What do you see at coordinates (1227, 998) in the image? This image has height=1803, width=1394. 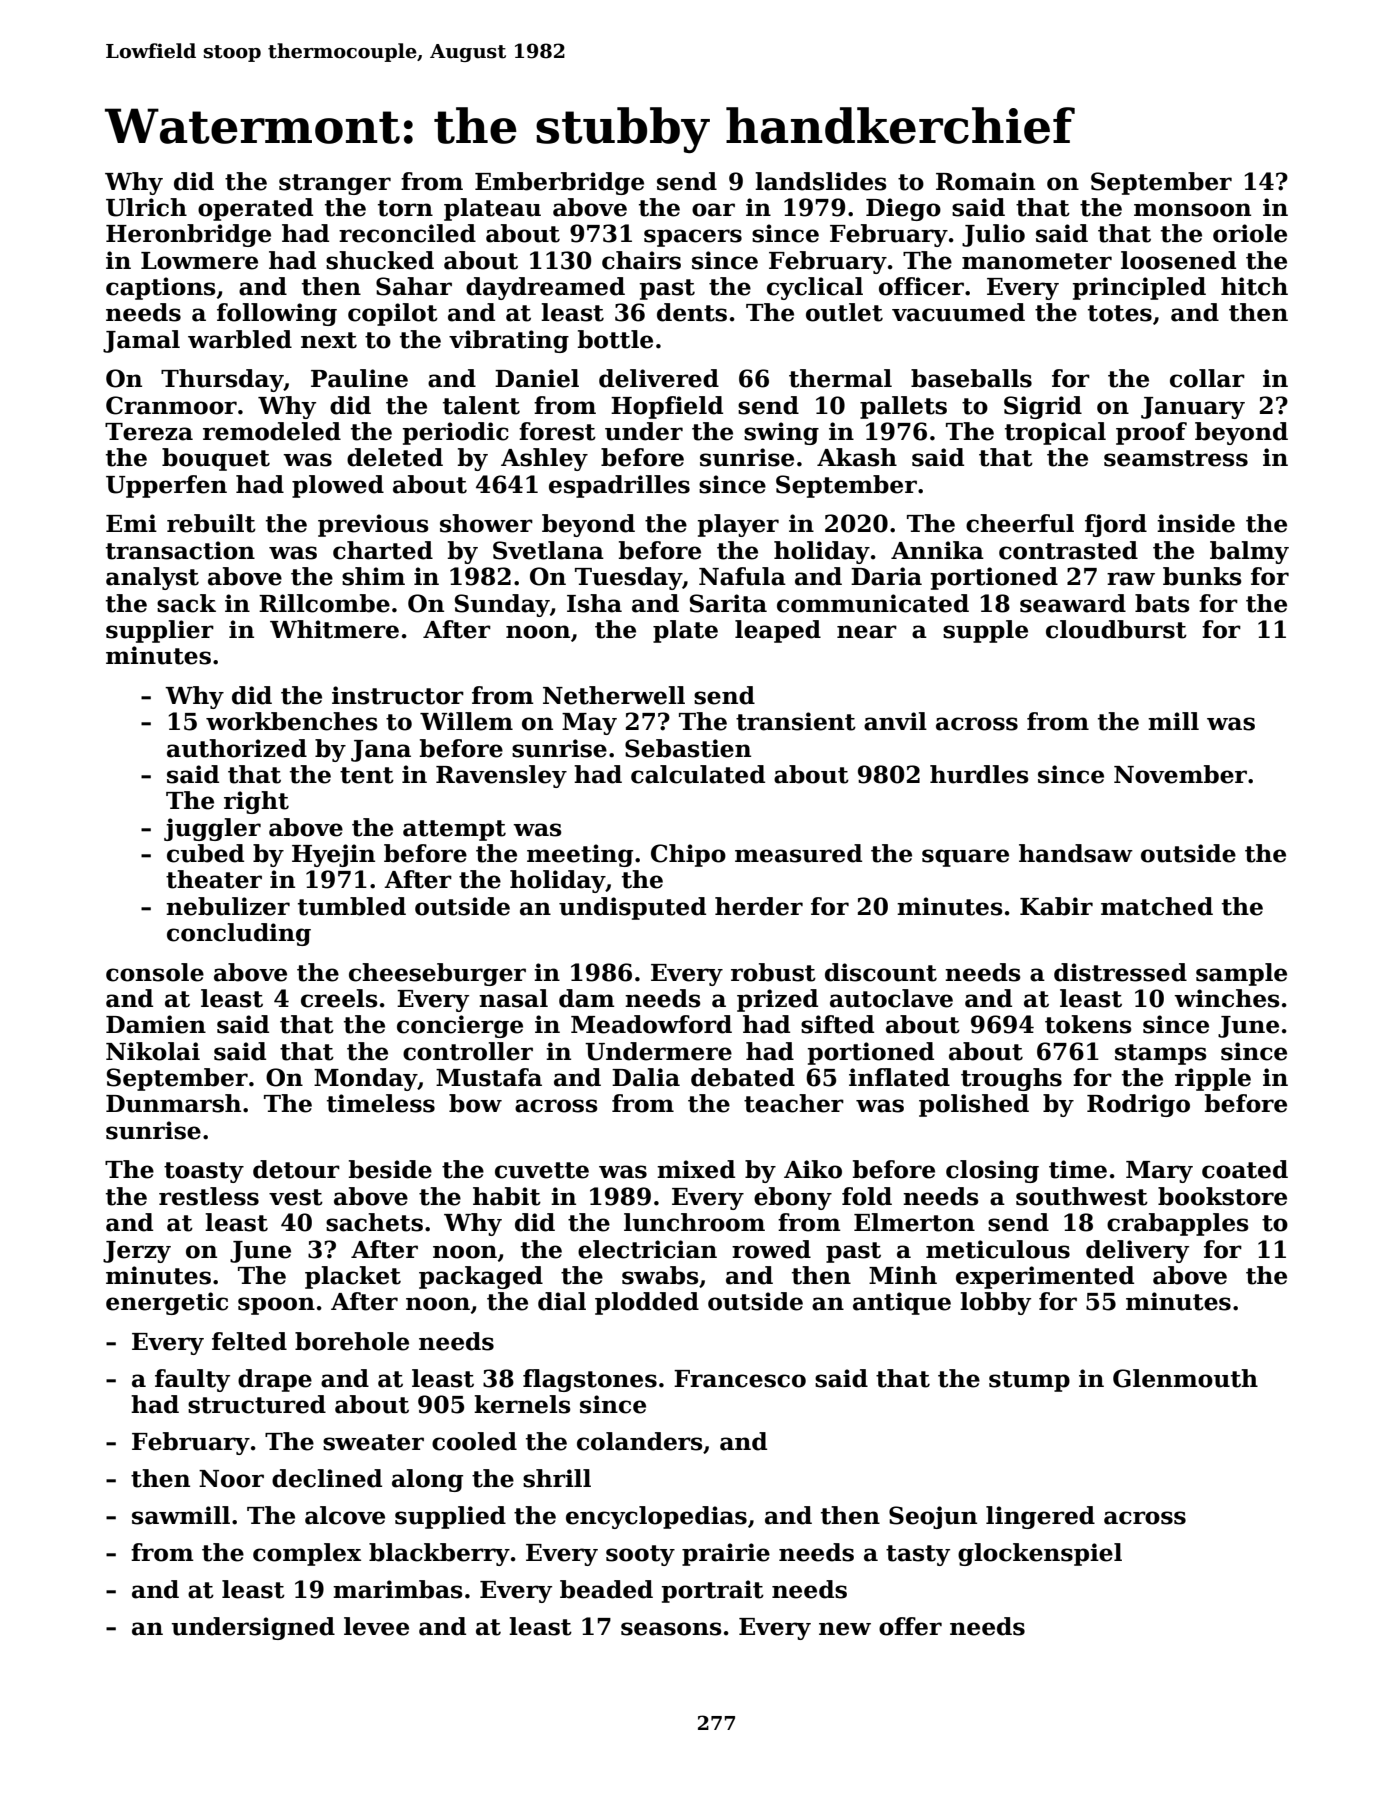 I see `winches` at bounding box center [1227, 998].
